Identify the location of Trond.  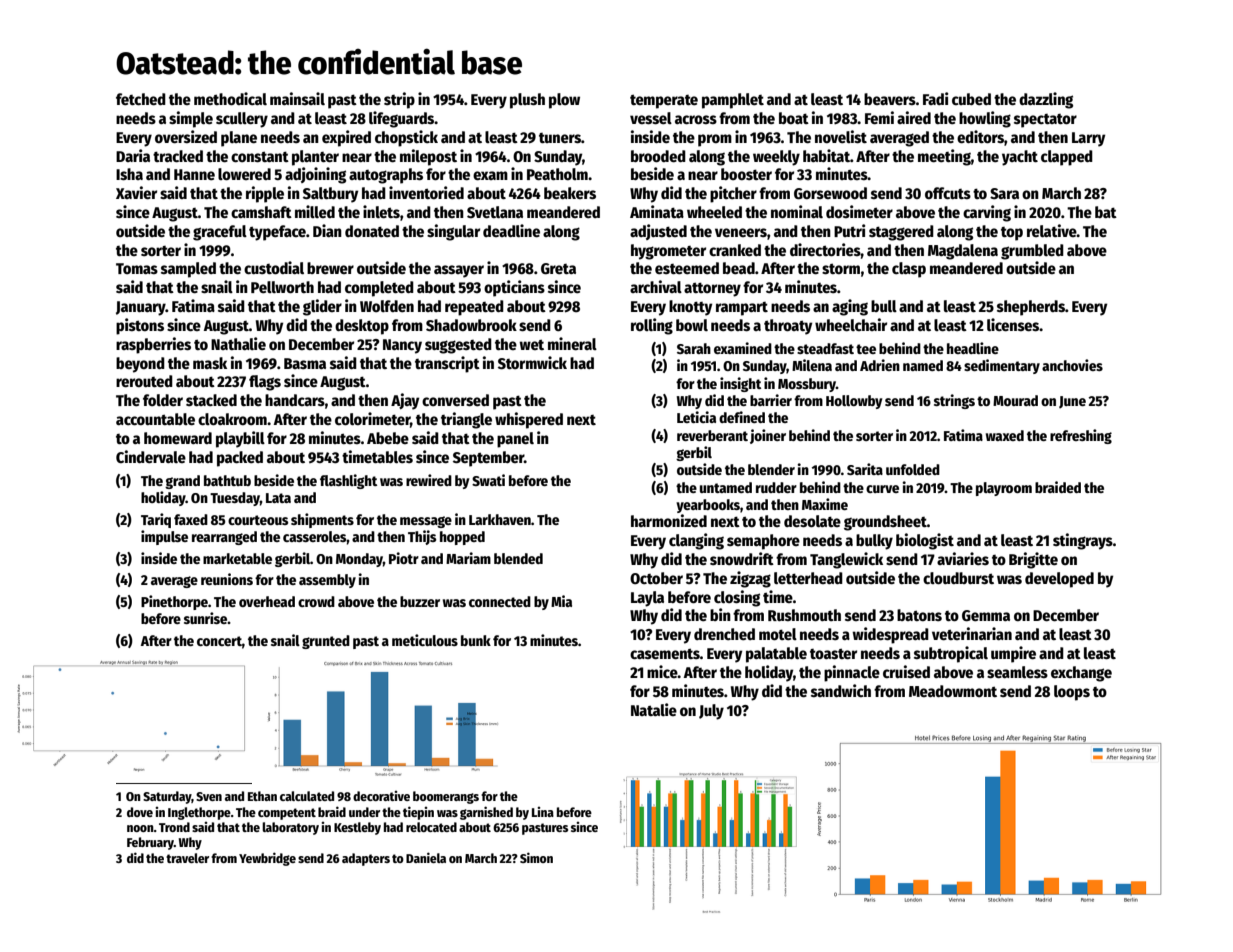
(174, 827).
